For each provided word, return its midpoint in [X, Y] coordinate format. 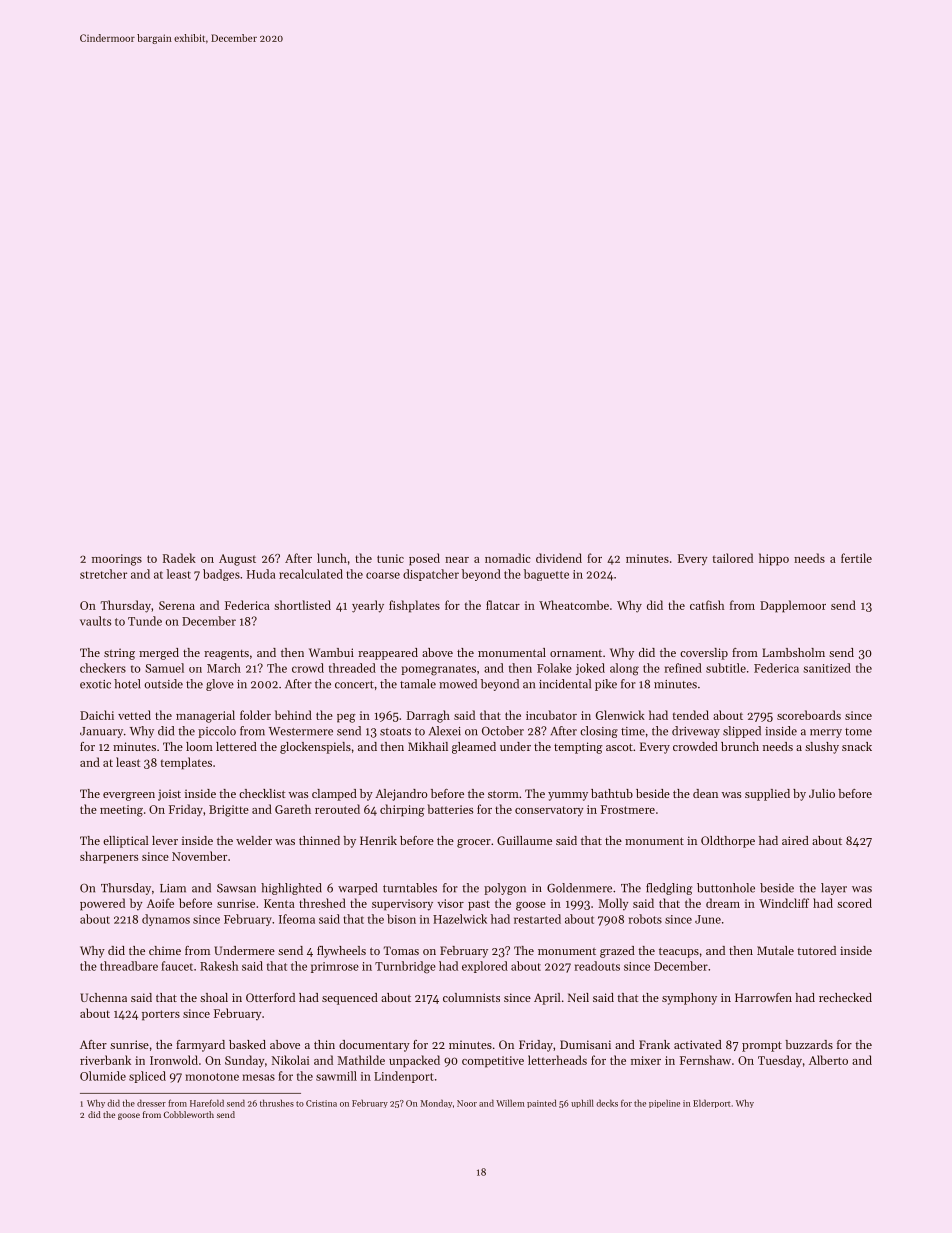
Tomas [401, 950]
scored [854, 903]
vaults [95, 621]
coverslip [704, 654]
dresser [151, 1103]
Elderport [712, 1103]
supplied [767, 795]
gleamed [474, 748]
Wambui [331, 652]
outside [163, 684]
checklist [262, 793]
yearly [368, 606]
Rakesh [219, 966]
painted [542, 1103]
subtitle [726, 668]
